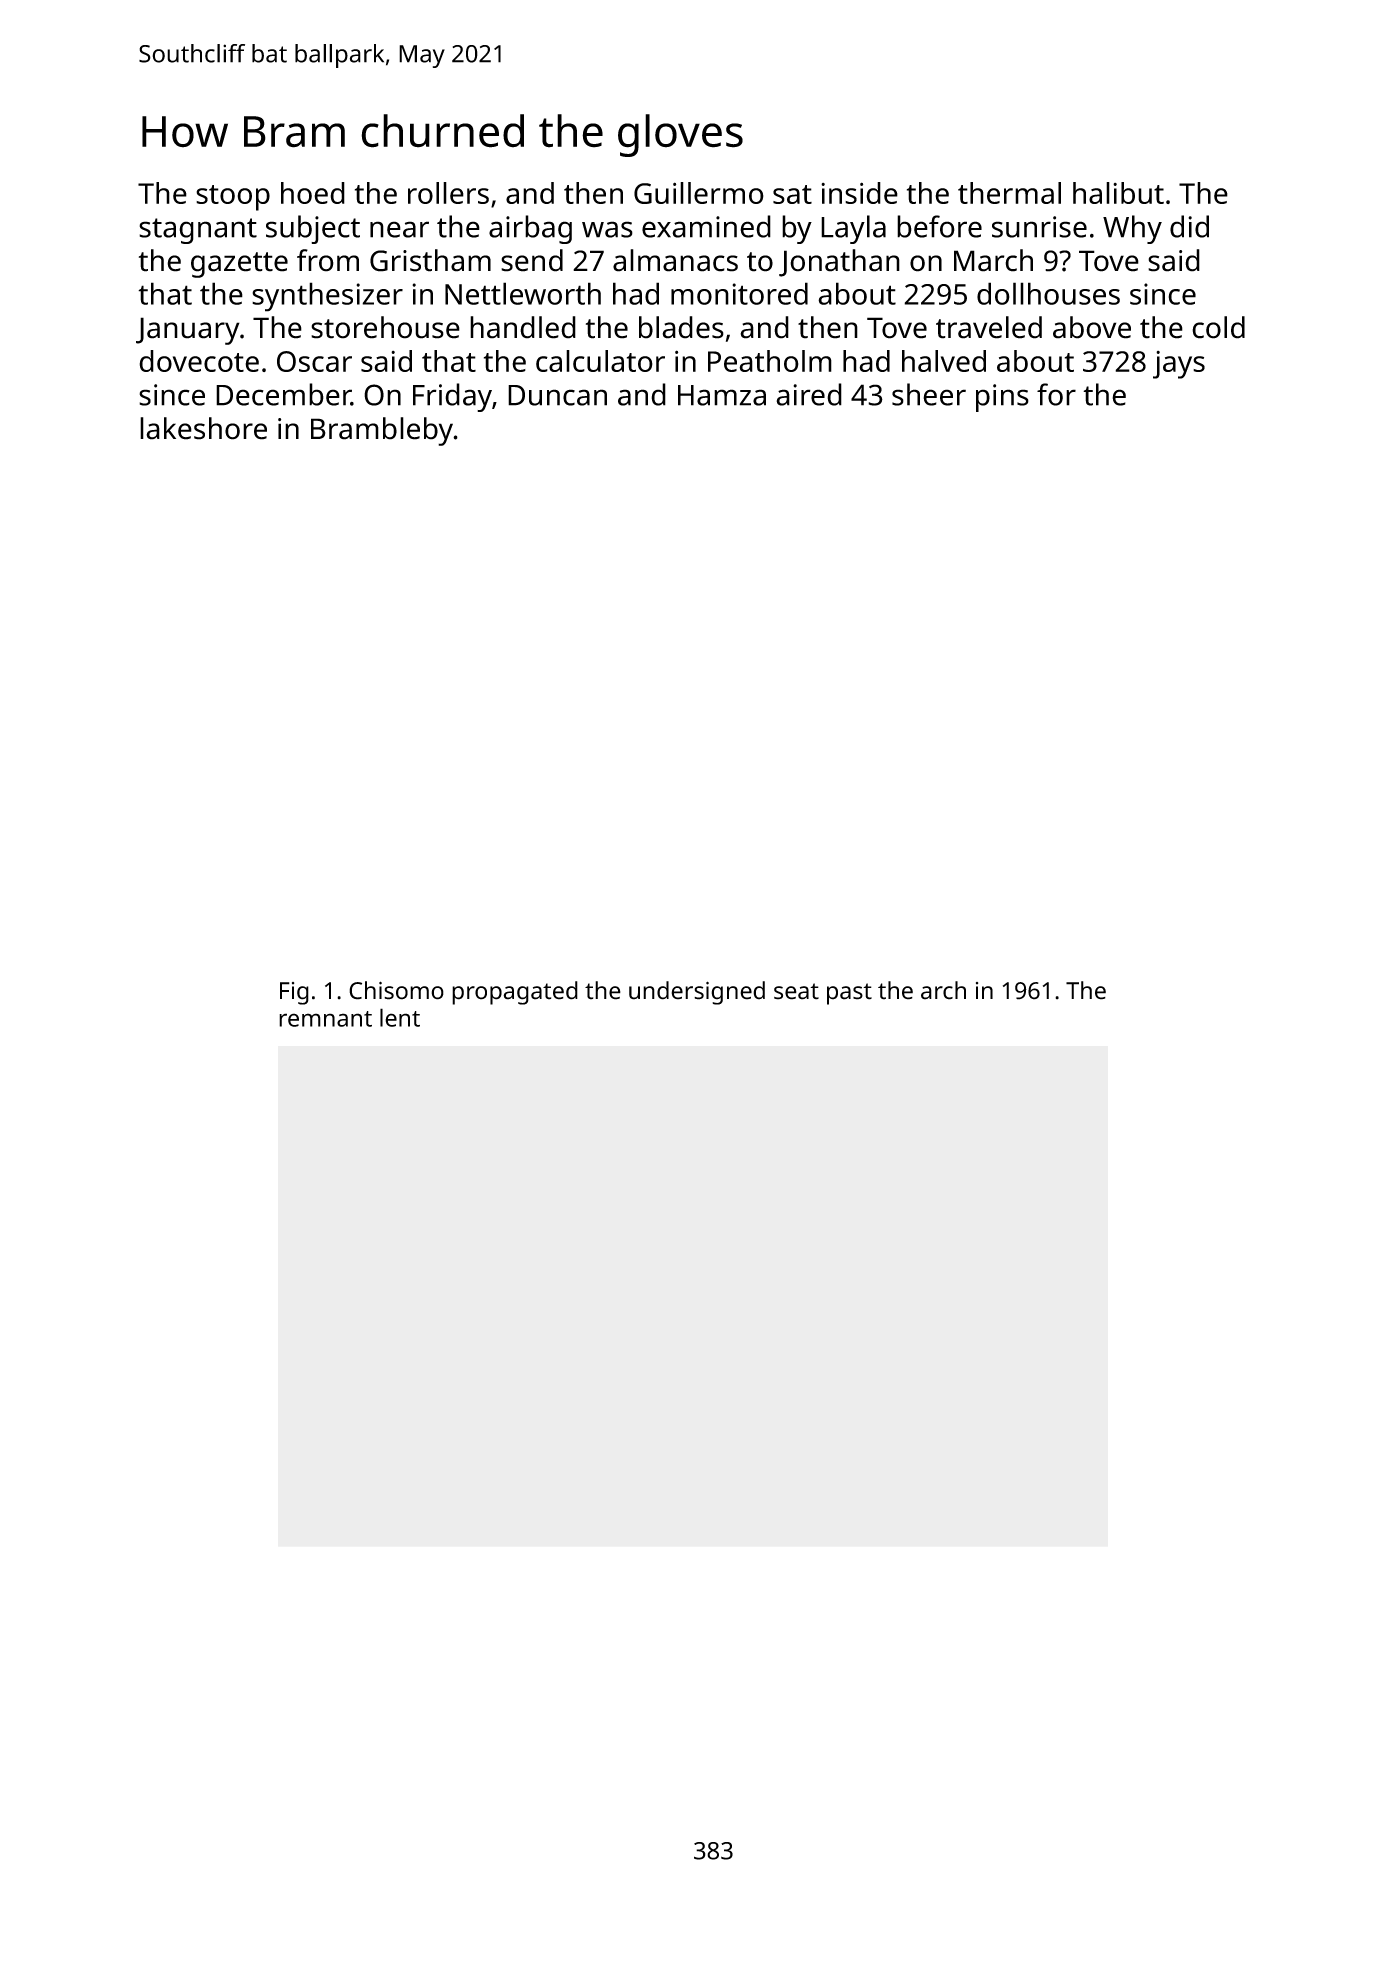 The height and width of the image is (1969, 1386). Describe the element at coordinates (839, 263) in the image. I see `Jonathan` at that location.
